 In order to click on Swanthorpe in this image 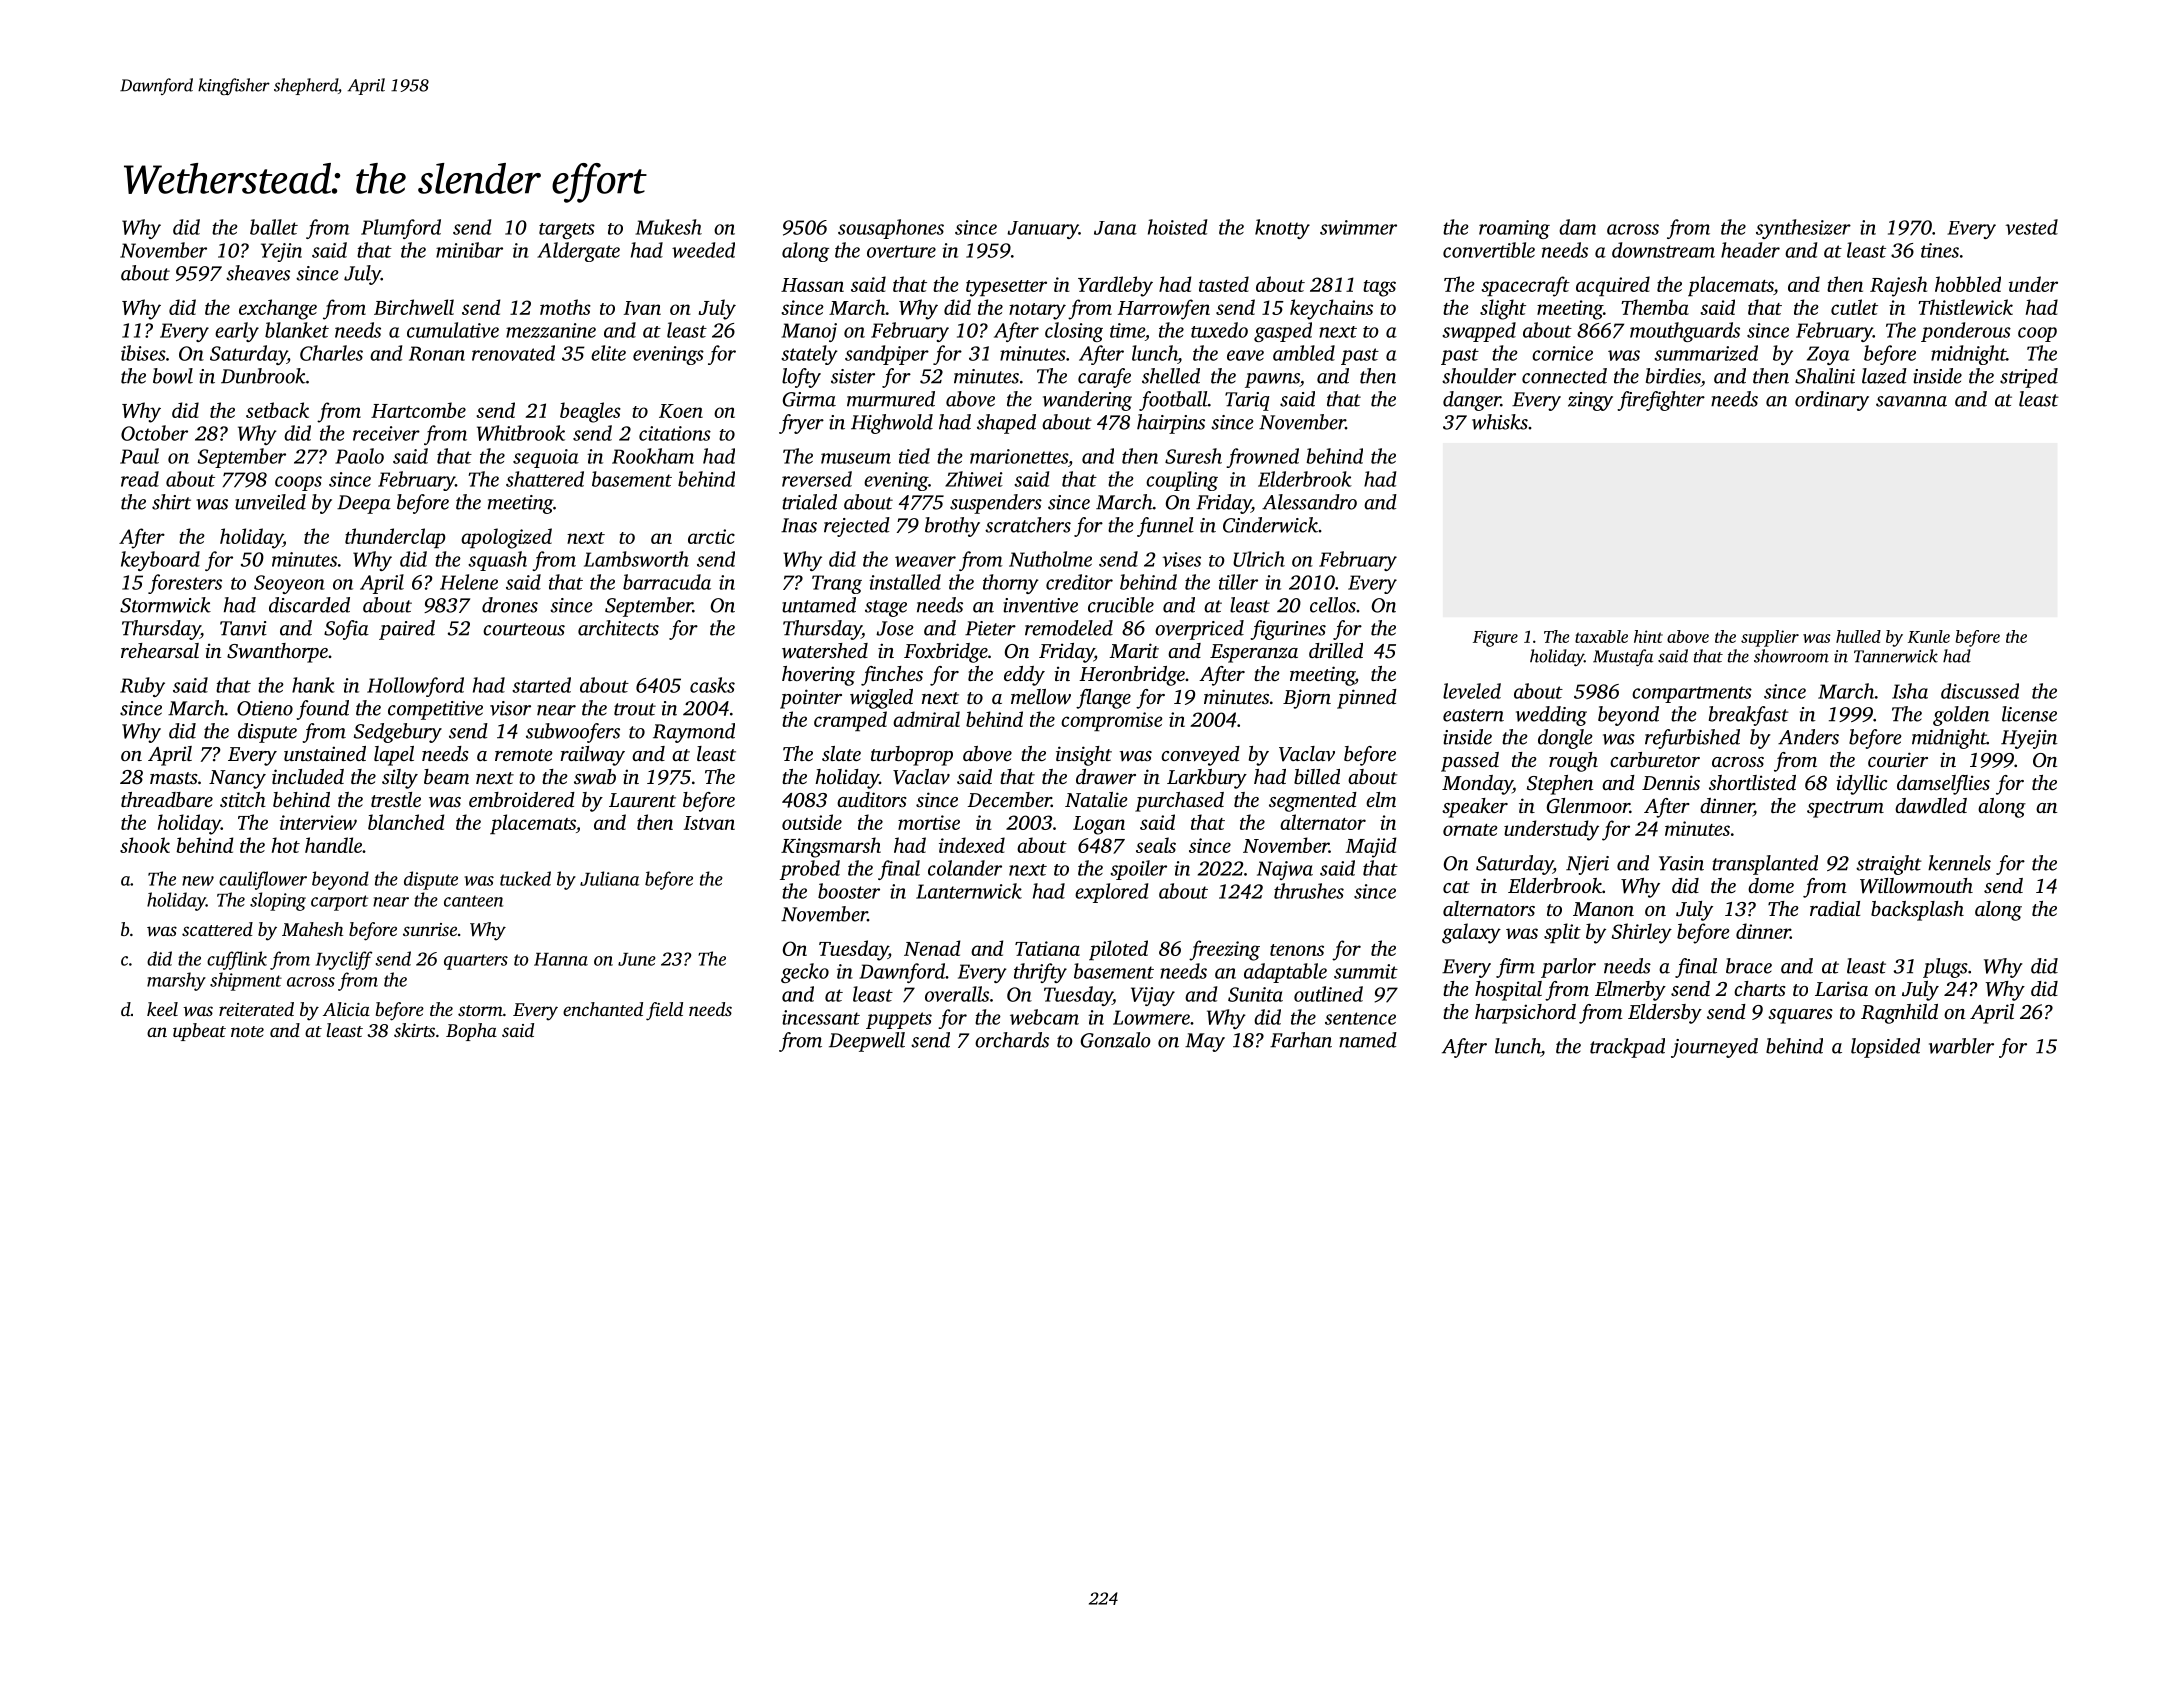, I will do `click(277, 653)`.
